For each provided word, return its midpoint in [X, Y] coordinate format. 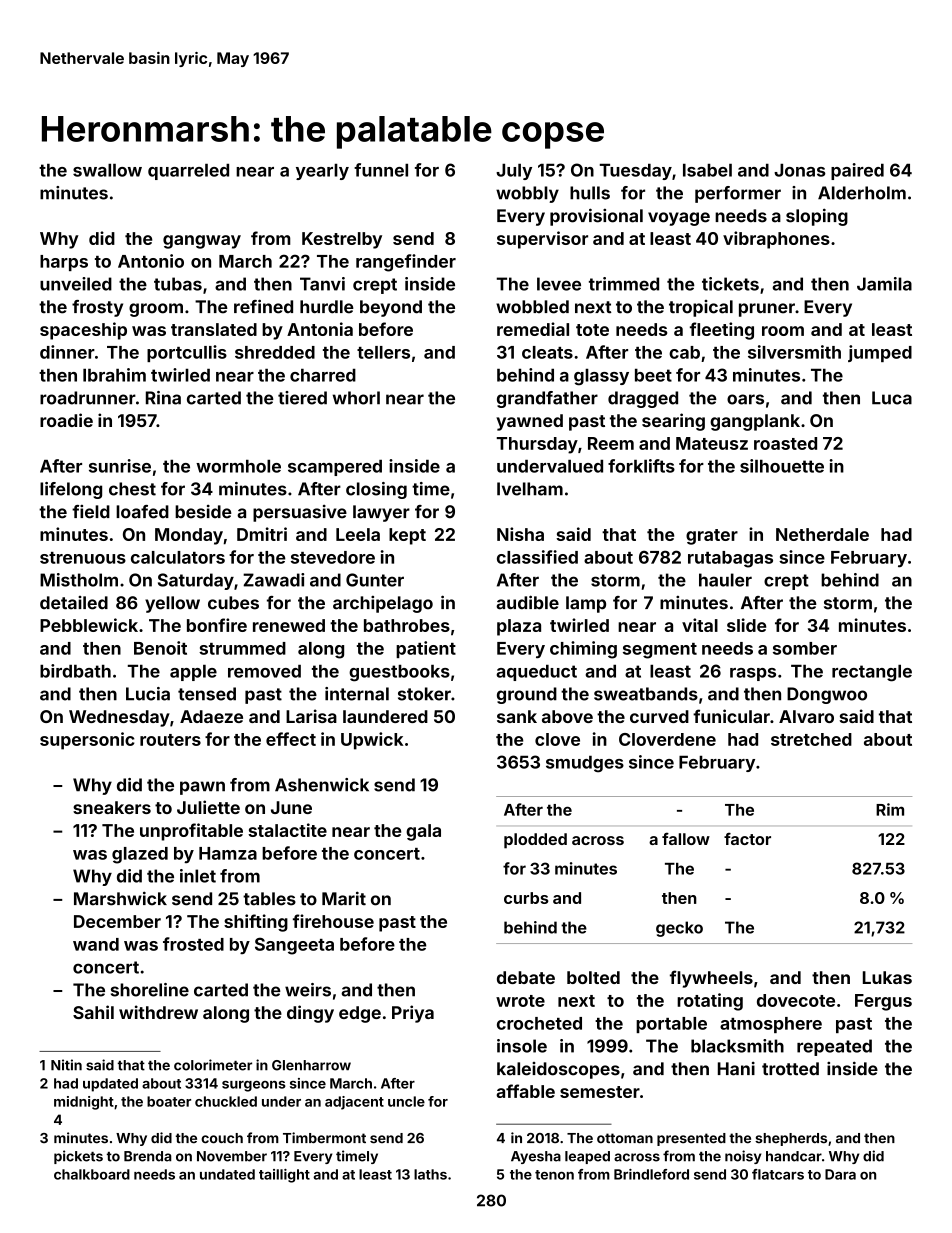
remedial [533, 329]
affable [525, 1091]
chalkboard [92, 1174]
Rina [163, 398]
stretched [811, 739]
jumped [880, 353]
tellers [383, 352]
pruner [767, 310]
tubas [178, 284]
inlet [198, 876]
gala [423, 832]
